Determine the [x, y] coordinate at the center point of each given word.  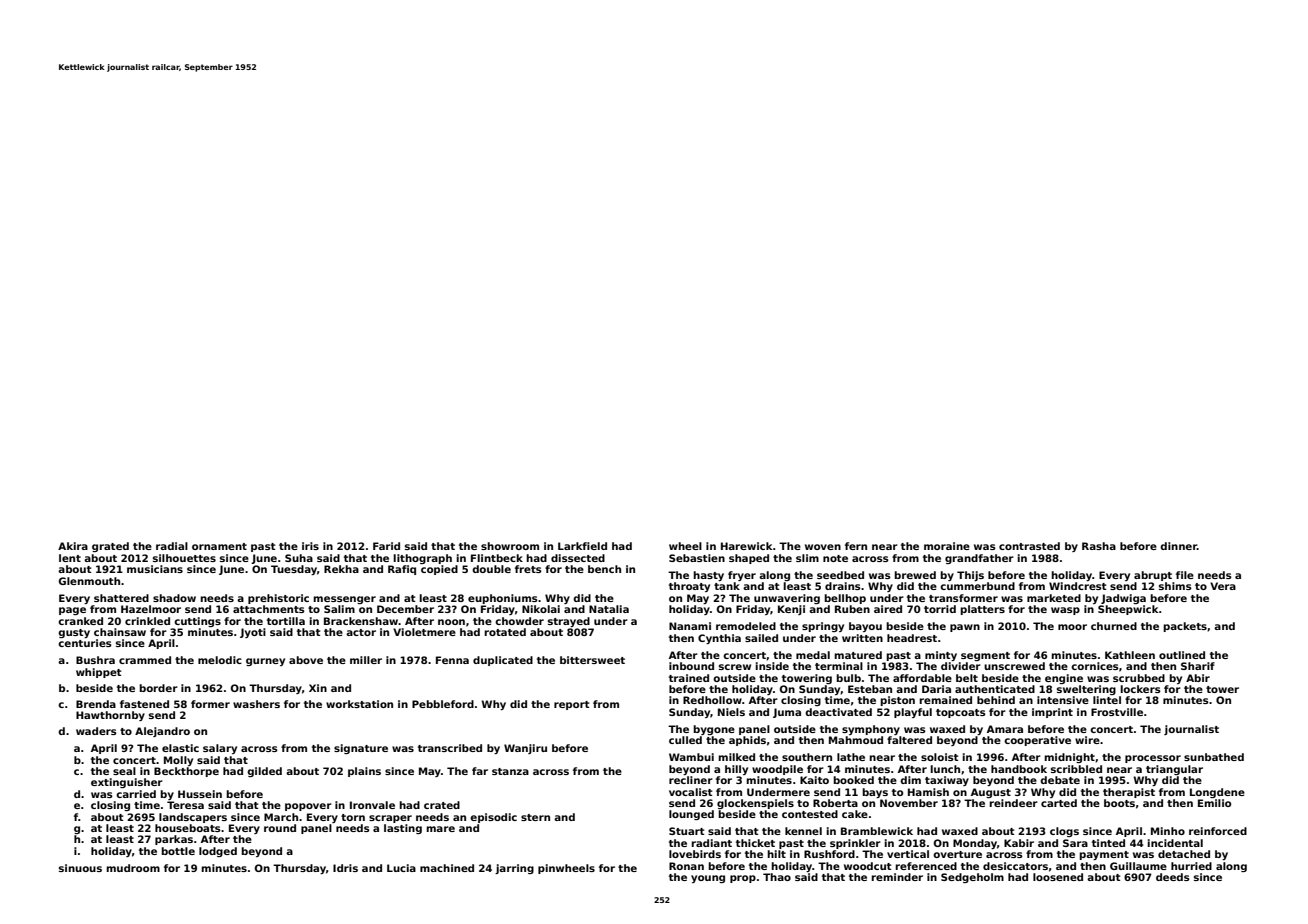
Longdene [1217, 793]
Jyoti [253, 633]
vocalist [691, 792]
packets [1185, 627]
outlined [1182, 655]
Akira [73, 546]
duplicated [503, 661]
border [158, 688]
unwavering [787, 599]
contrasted [1029, 546]
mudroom [133, 868]
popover [308, 807]
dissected [578, 558]
